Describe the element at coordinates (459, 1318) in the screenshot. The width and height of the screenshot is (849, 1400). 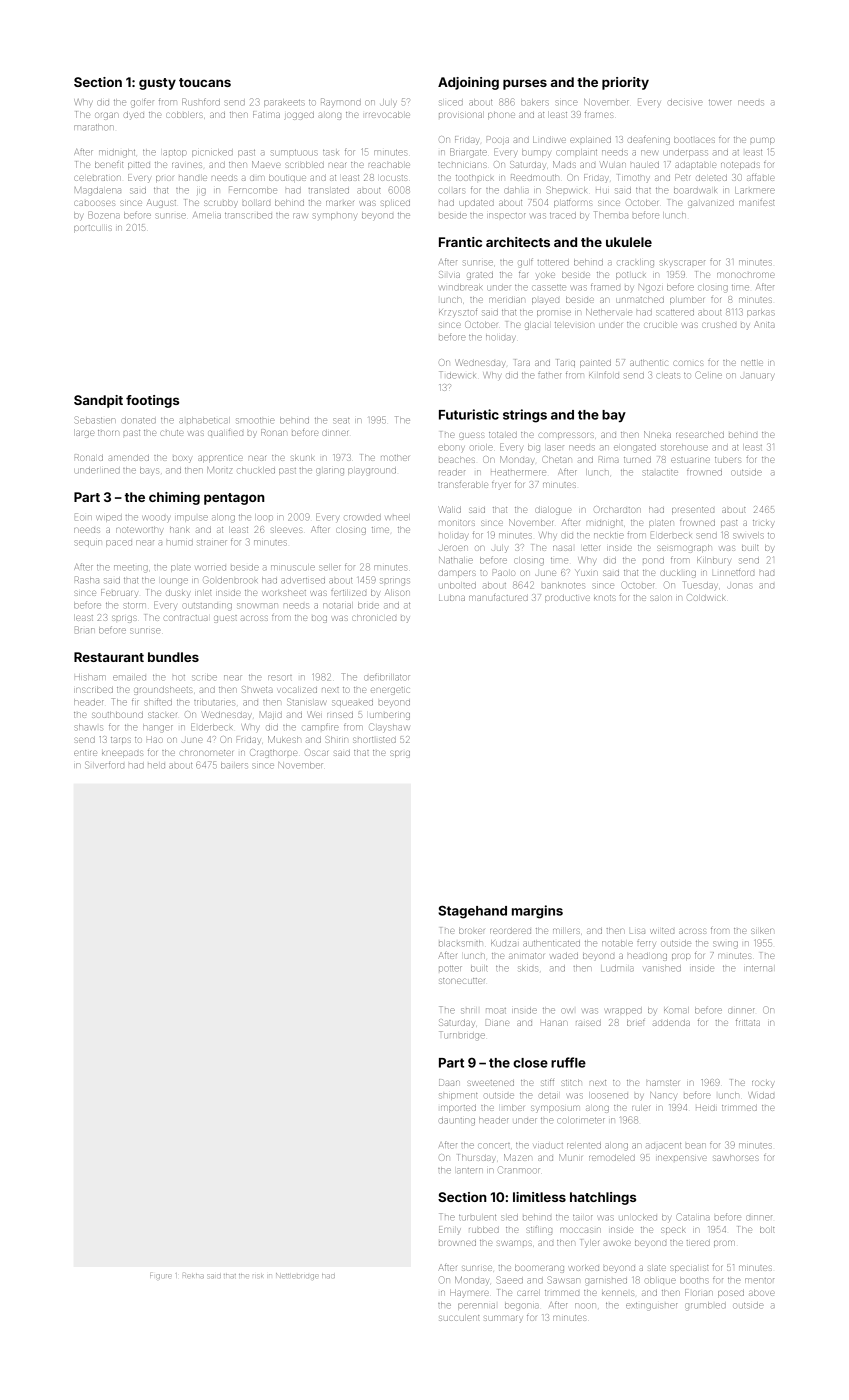
I see `succulent` at that location.
